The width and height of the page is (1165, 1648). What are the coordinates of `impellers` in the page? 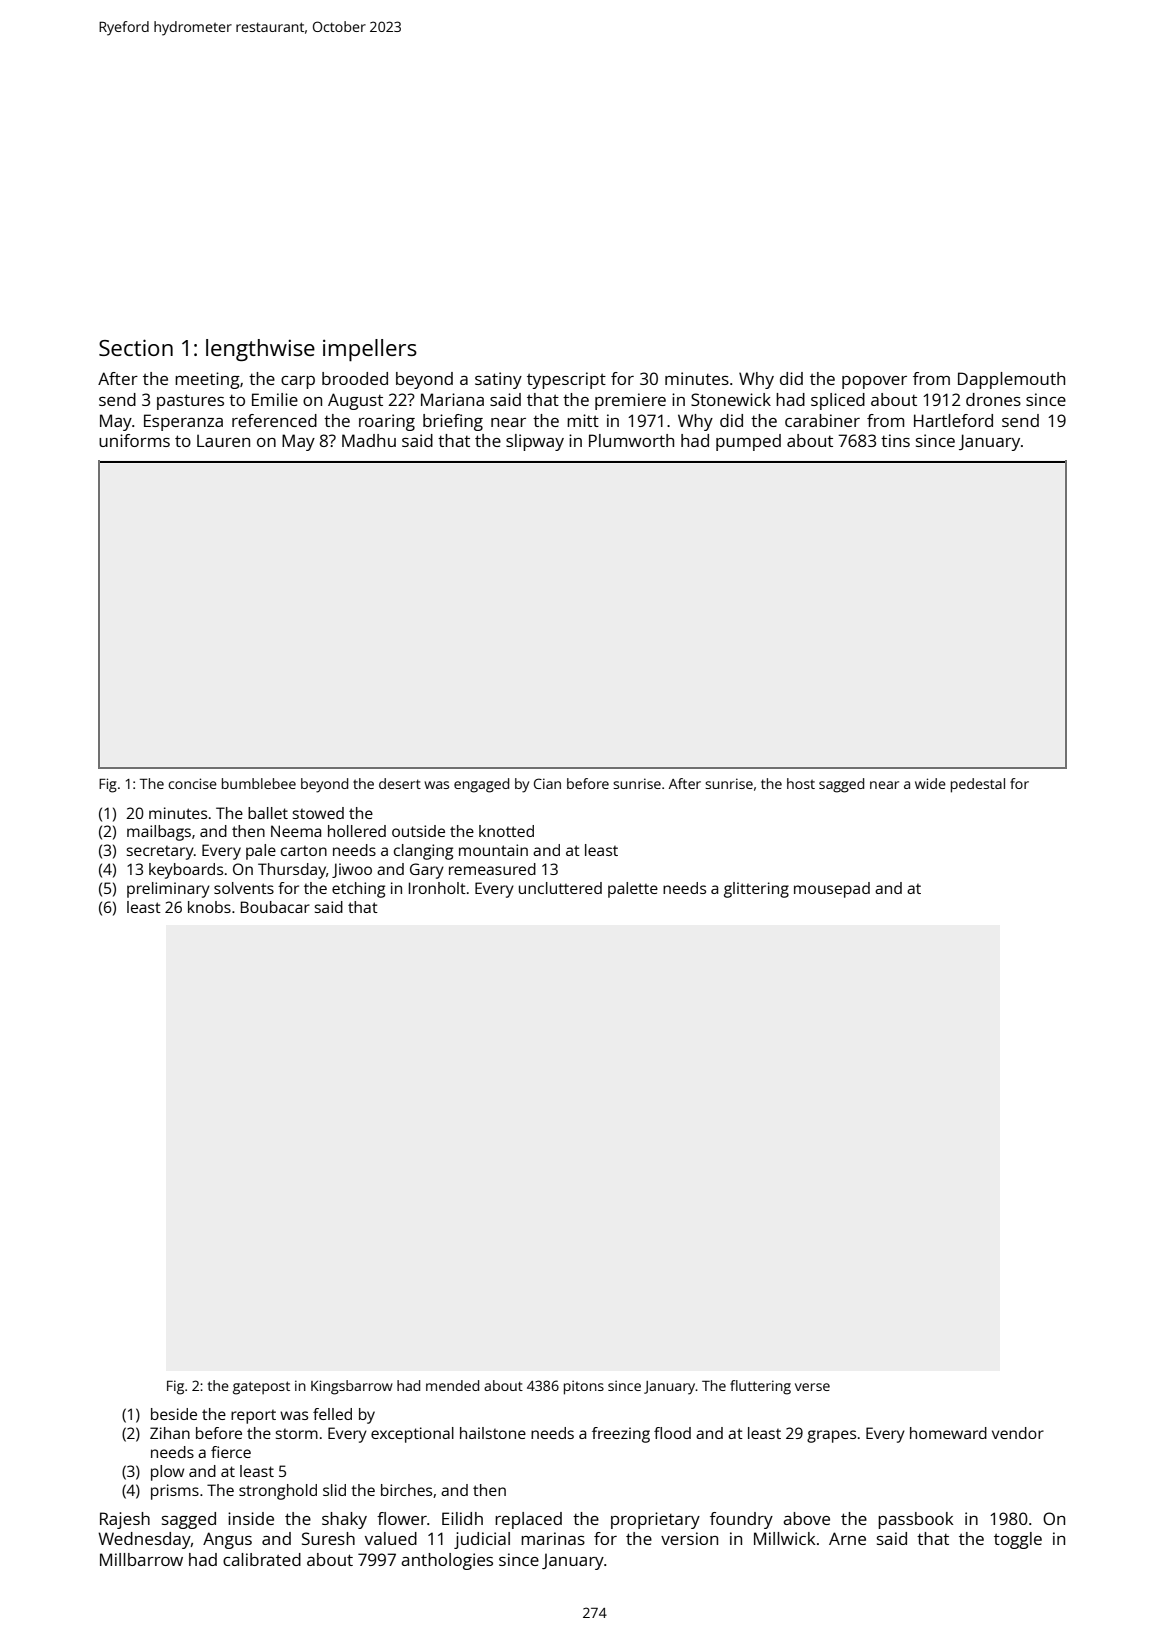 It's located at (370, 350).
